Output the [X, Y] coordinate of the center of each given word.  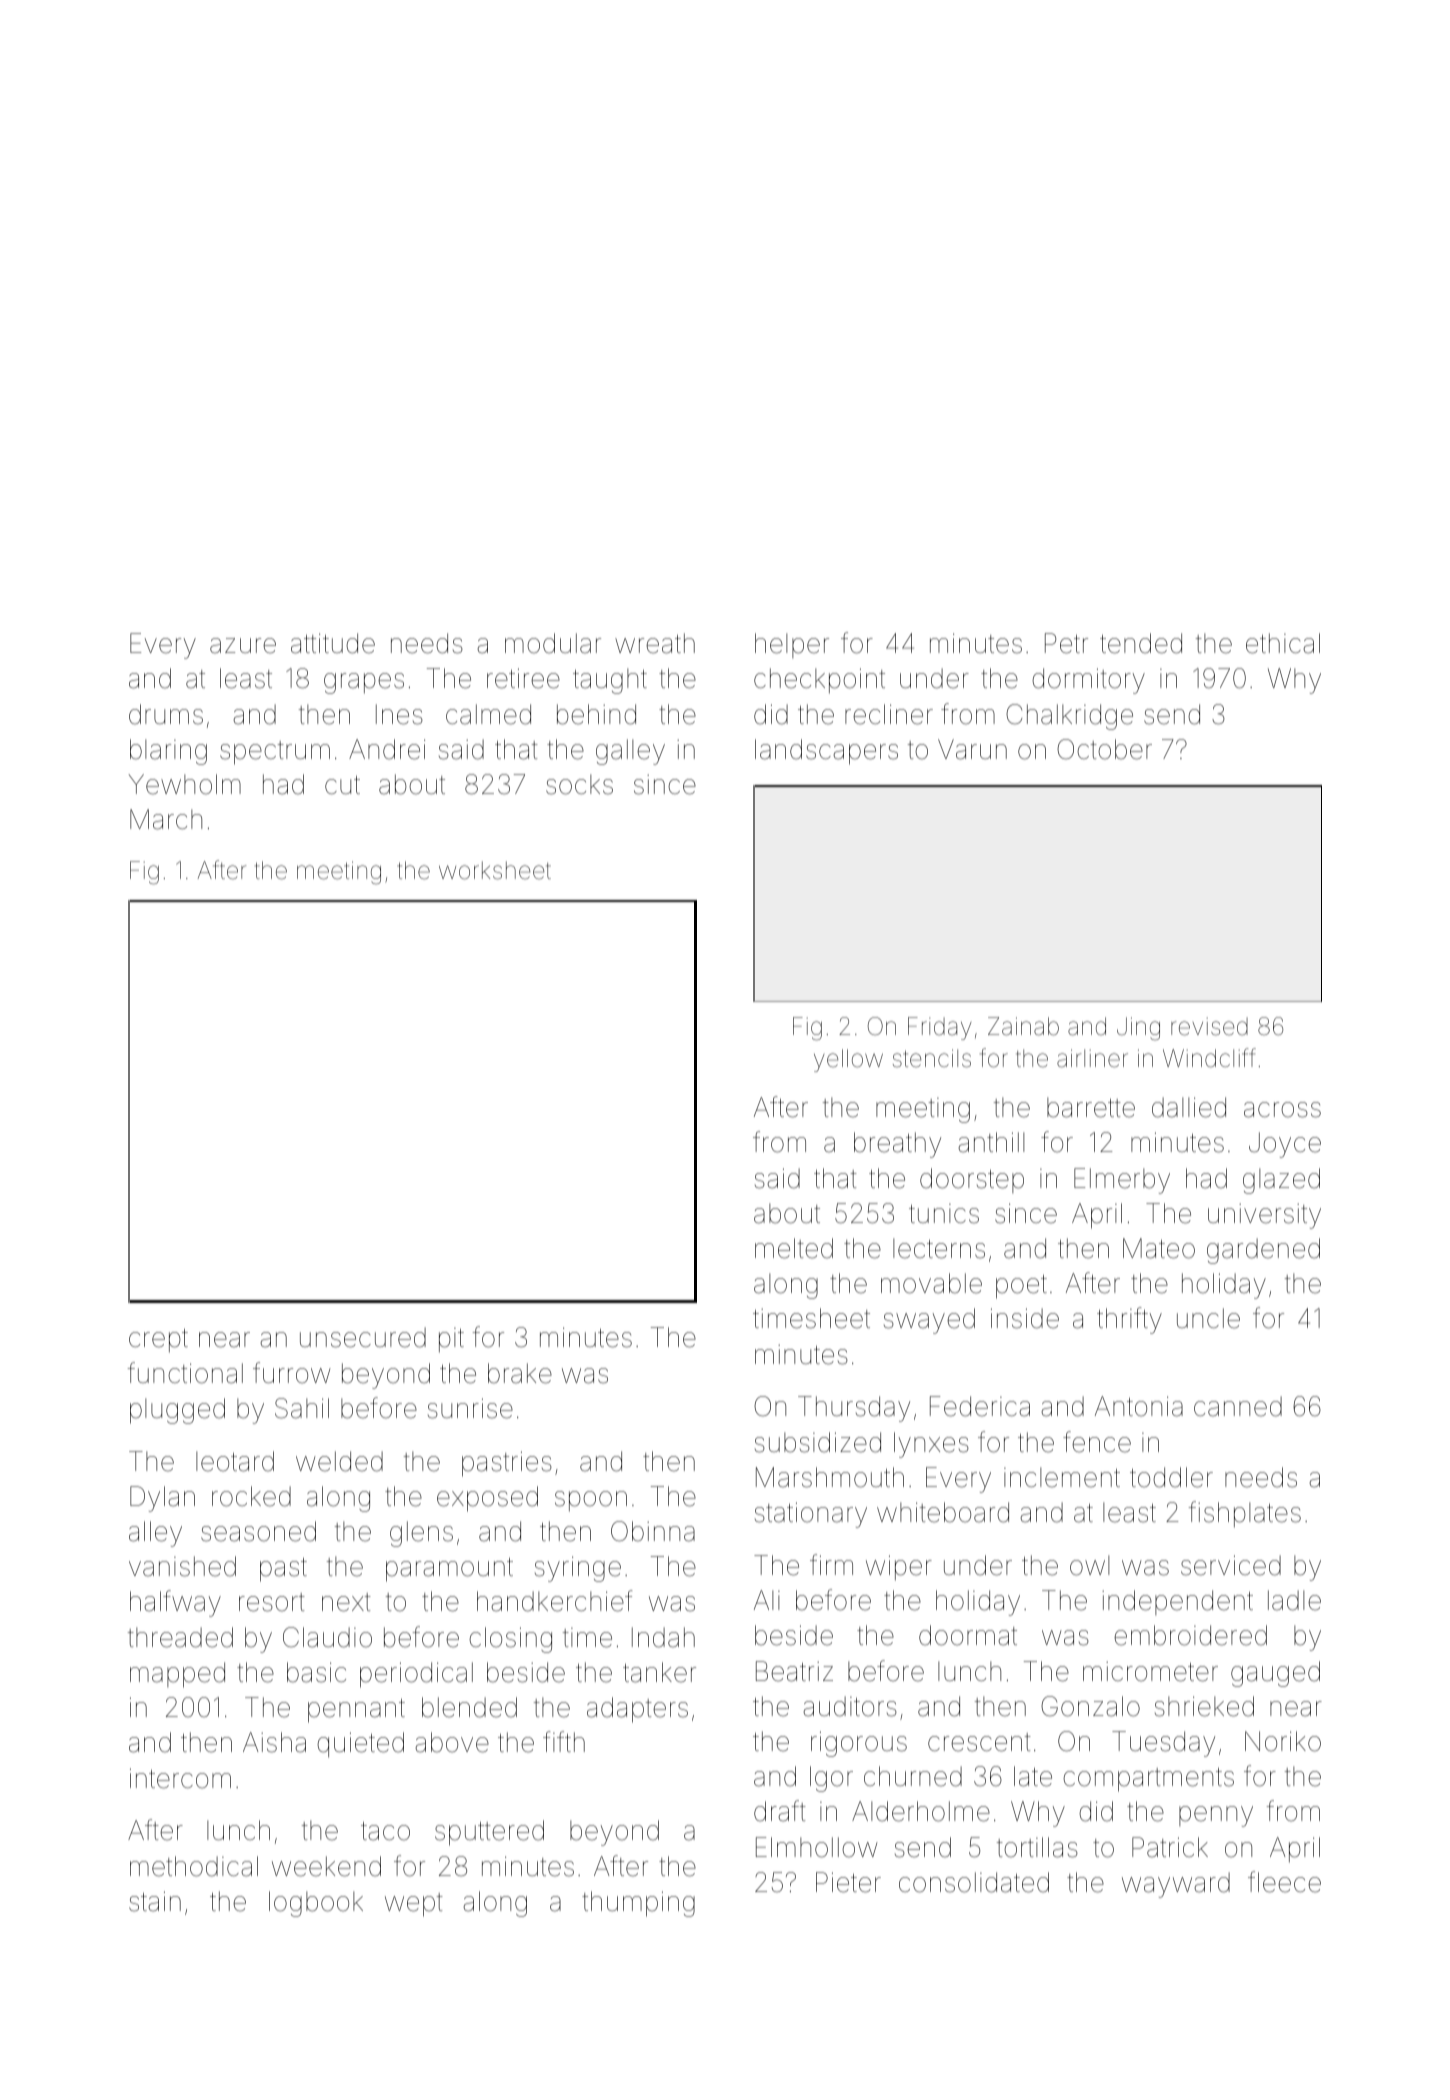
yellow [848, 1060]
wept [414, 1905]
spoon [591, 1501]
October [1104, 749]
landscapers [826, 752]
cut [342, 785]
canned [1238, 1406]
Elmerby [1122, 1181]
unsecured [363, 1337]
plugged [177, 1411]
